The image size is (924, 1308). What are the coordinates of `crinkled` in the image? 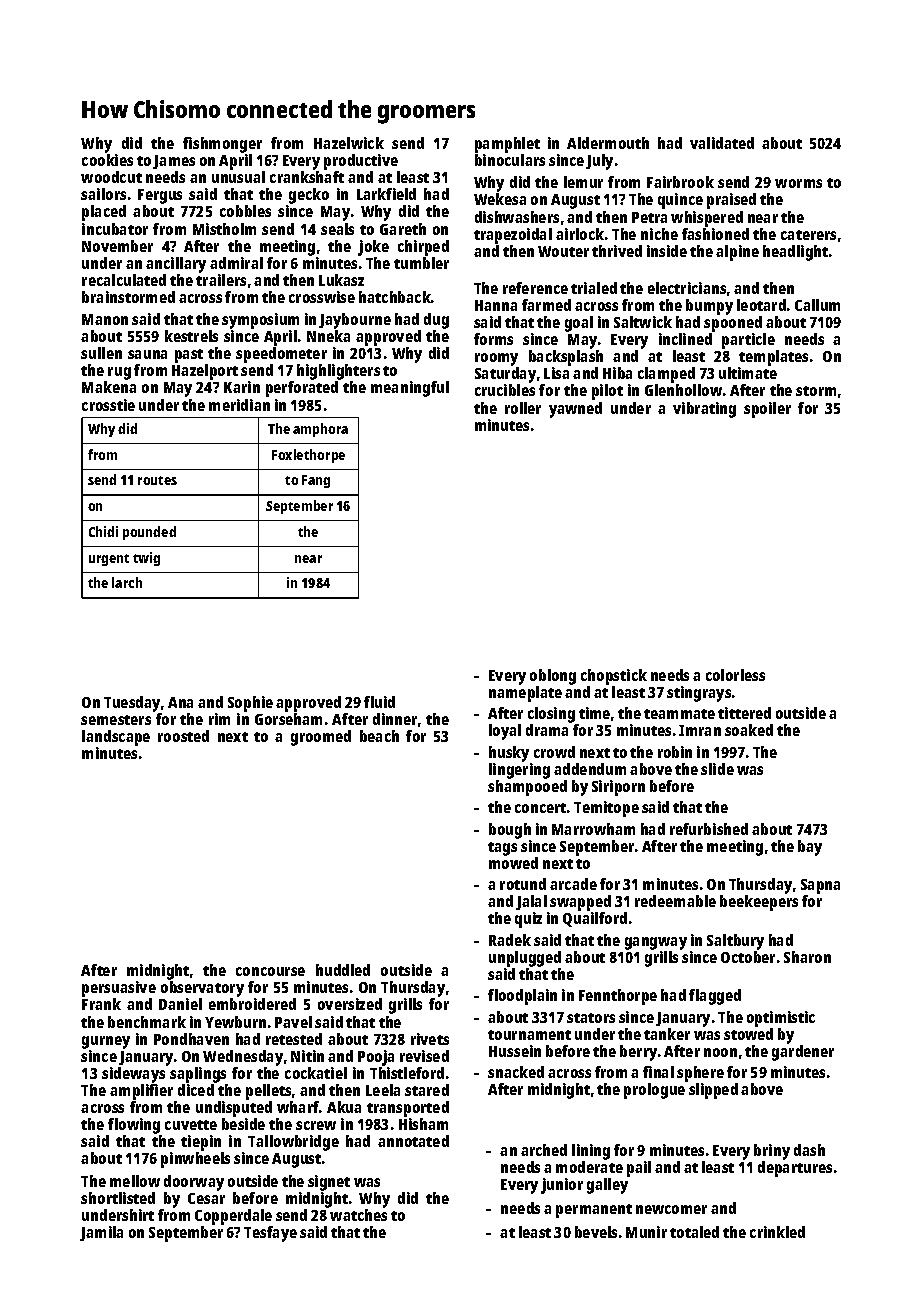 It's located at (777, 1232).
